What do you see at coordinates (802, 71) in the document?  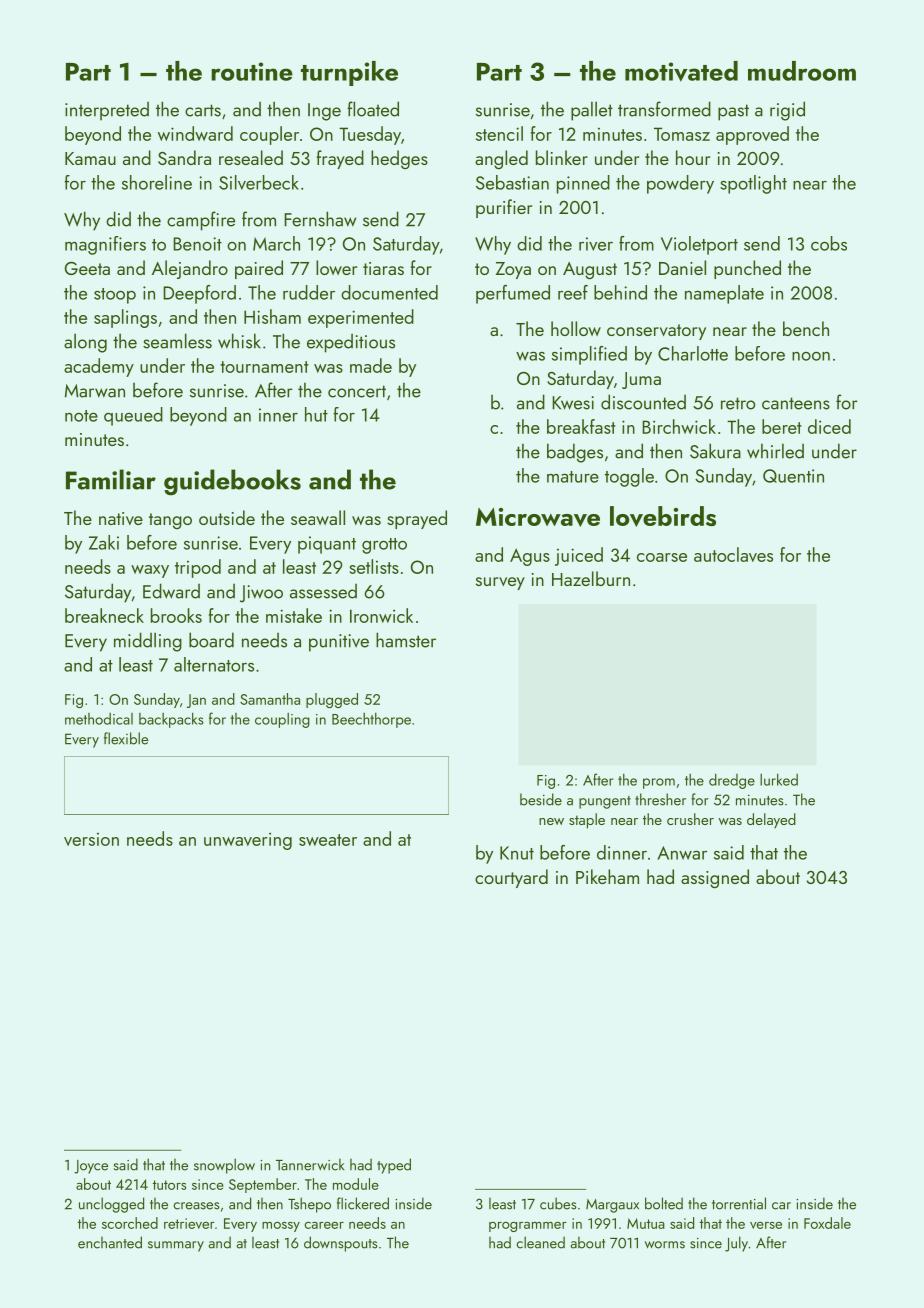 I see `mudroom` at bounding box center [802, 71].
